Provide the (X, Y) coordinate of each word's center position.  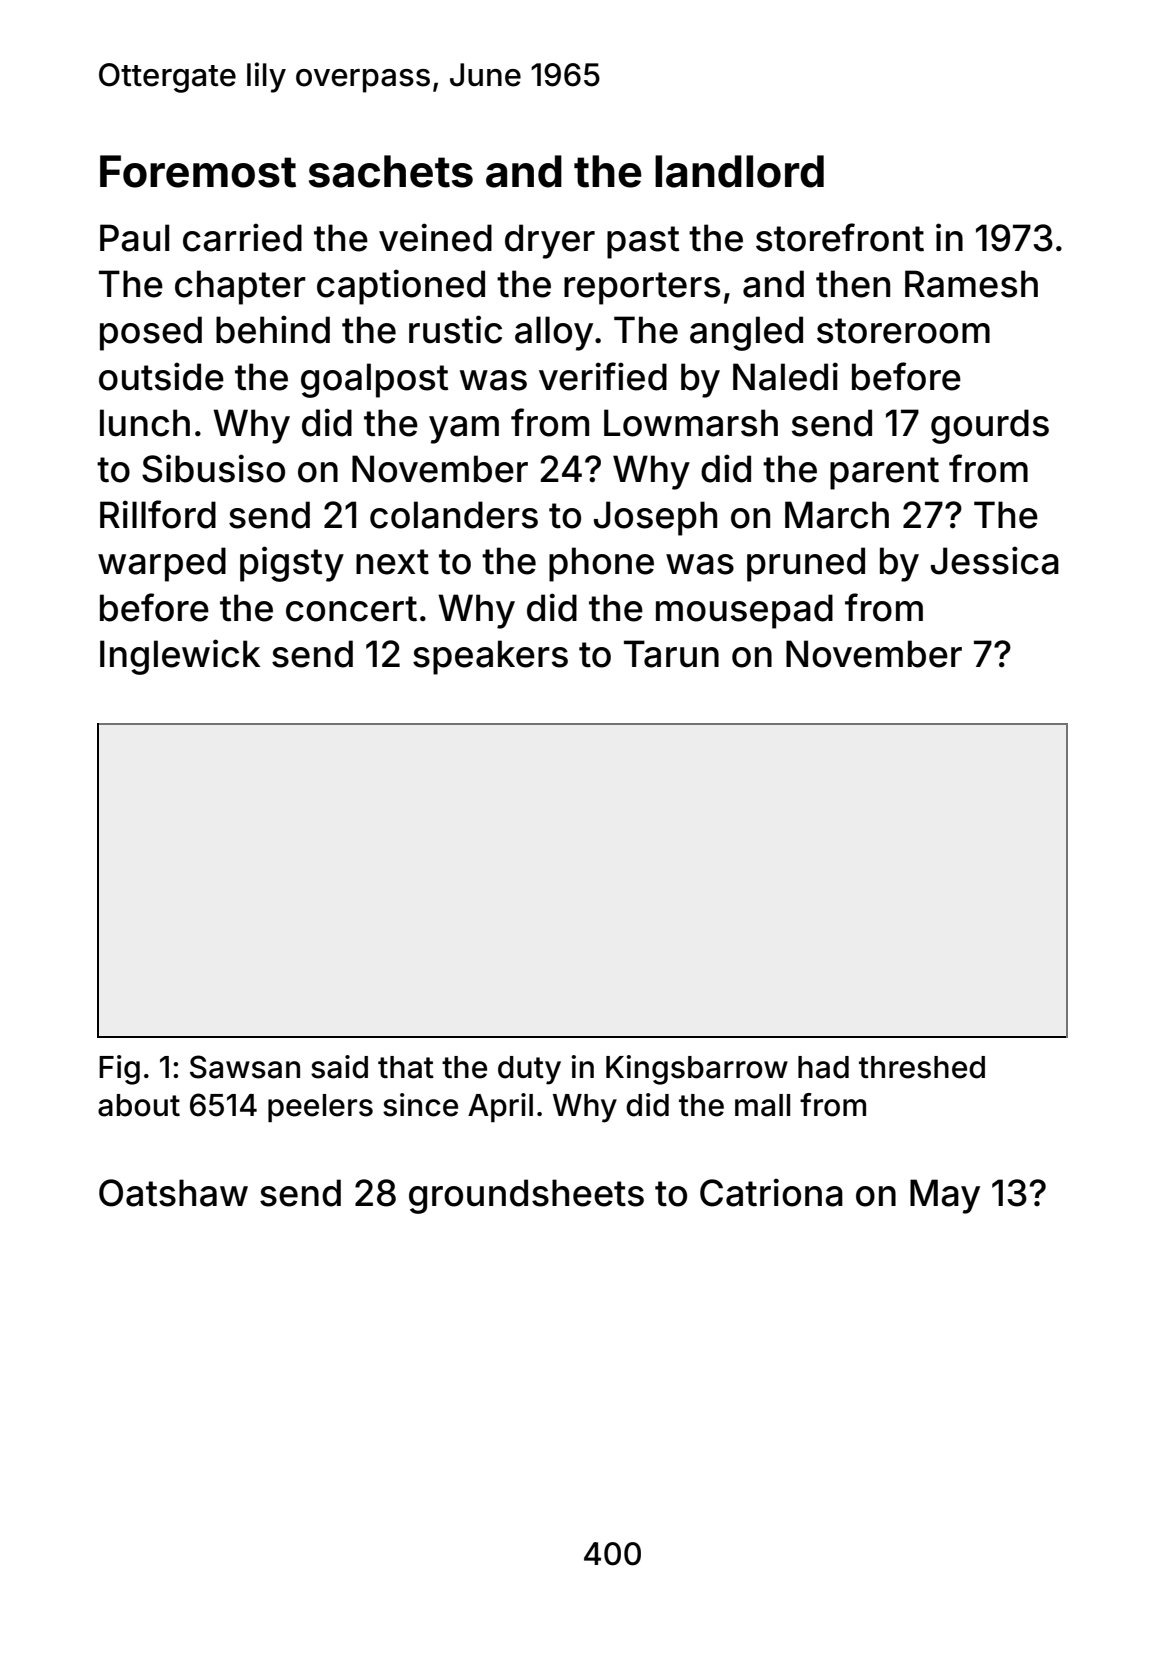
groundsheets (526, 1196)
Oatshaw (173, 1193)
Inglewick (180, 657)
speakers (490, 657)
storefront (840, 237)
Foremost (198, 171)
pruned (806, 564)
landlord (739, 171)
